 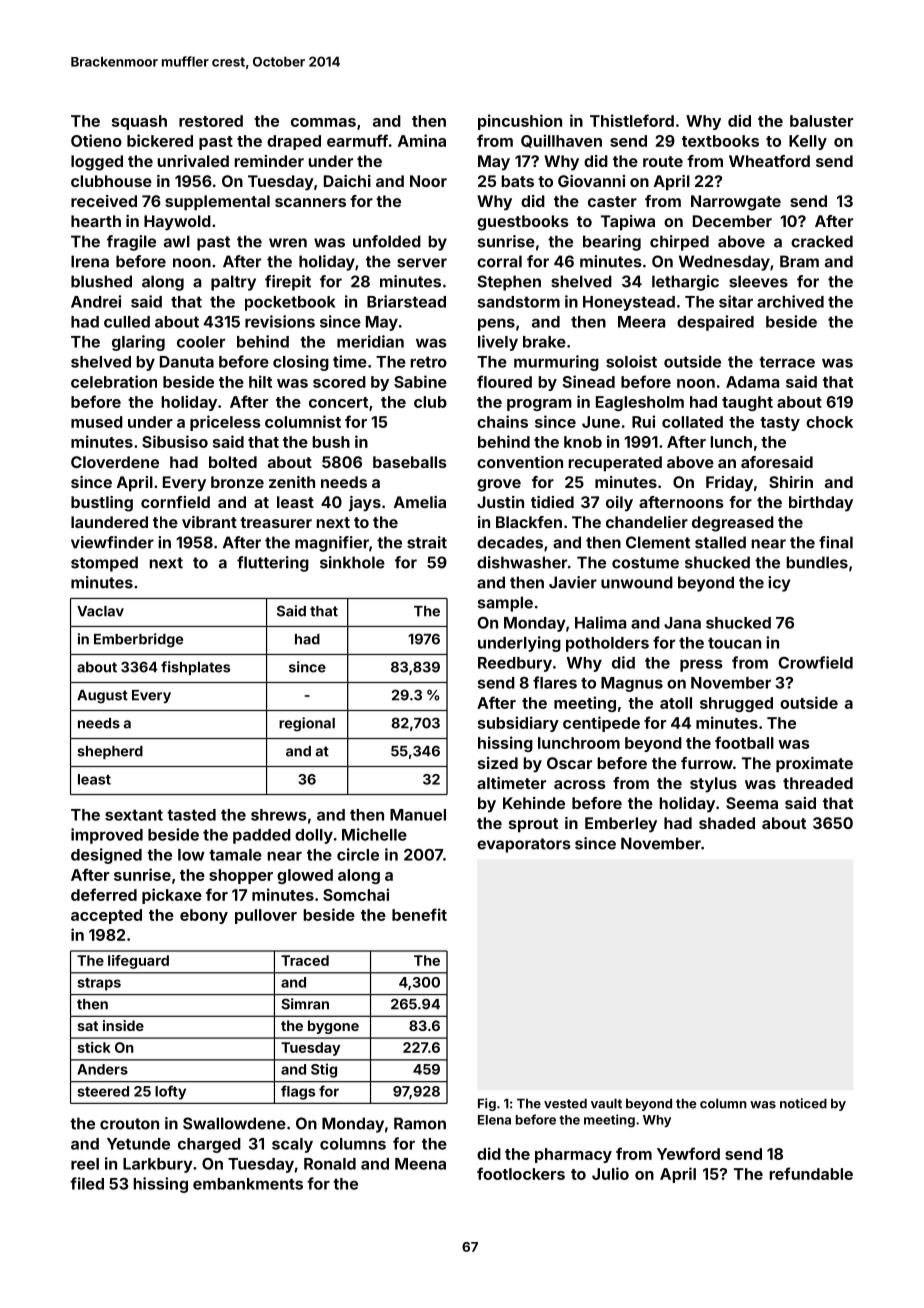 What do you see at coordinates (191, 815) in the image?
I see `tasted` at bounding box center [191, 815].
